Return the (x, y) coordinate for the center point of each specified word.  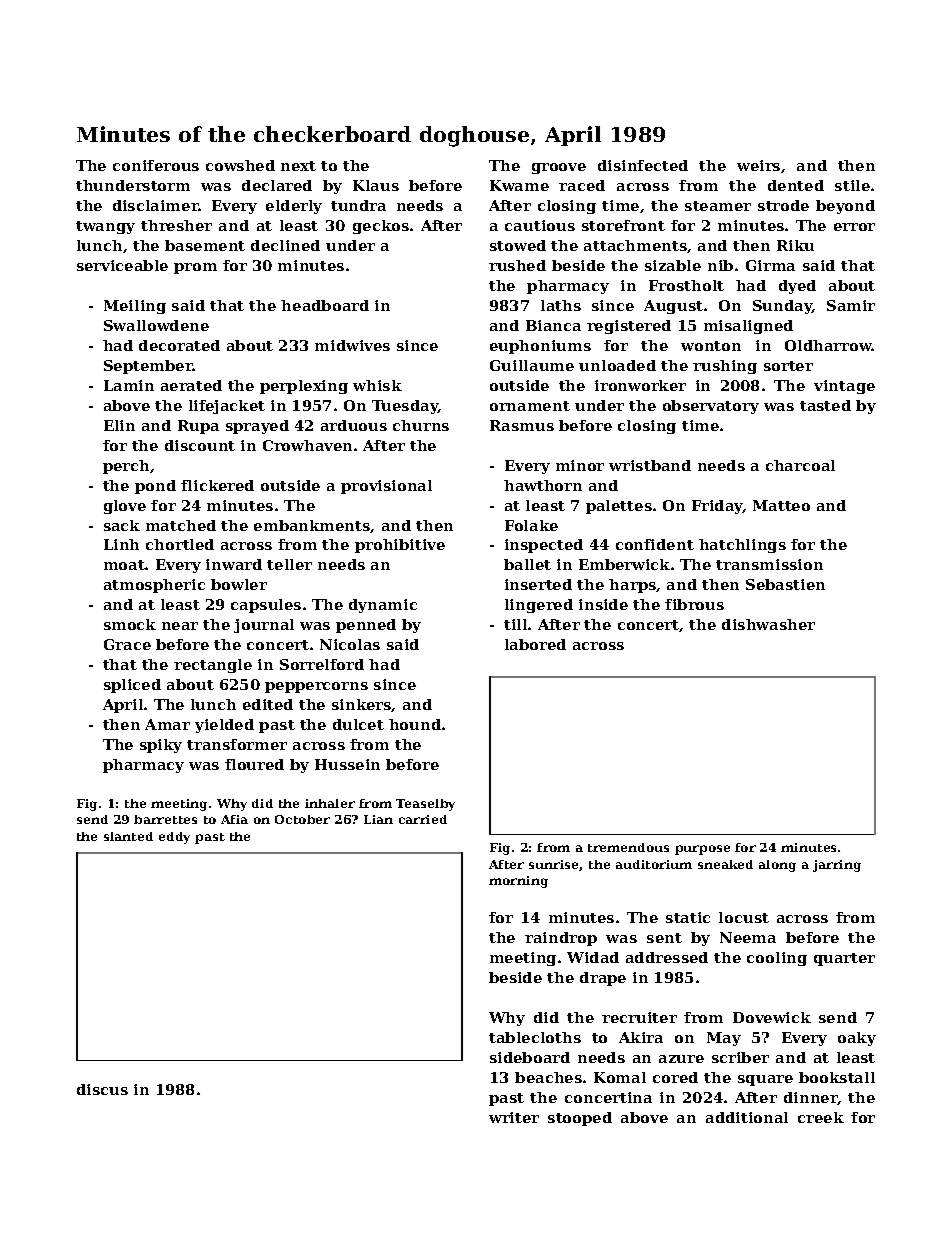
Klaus (376, 185)
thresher (176, 225)
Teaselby (425, 805)
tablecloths (535, 1037)
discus (102, 1089)
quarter (844, 959)
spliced (132, 686)
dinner (811, 1098)
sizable (673, 265)
